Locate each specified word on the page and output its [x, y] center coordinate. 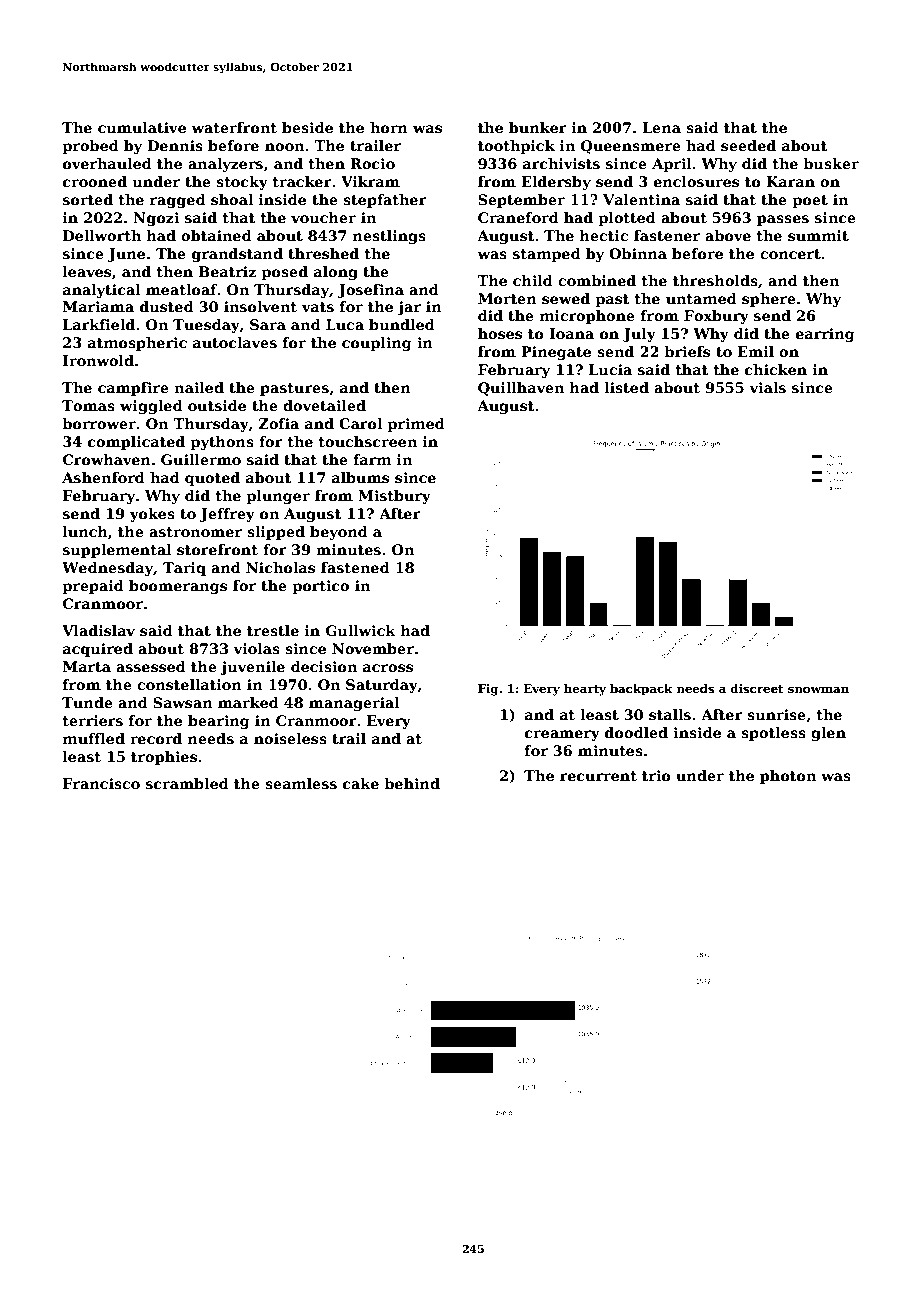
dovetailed [324, 405]
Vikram [370, 181]
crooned [95, 181]
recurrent [598, 776]
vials [767, 387]
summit [818, 235]
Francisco [101, 783]
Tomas [88, 405]
